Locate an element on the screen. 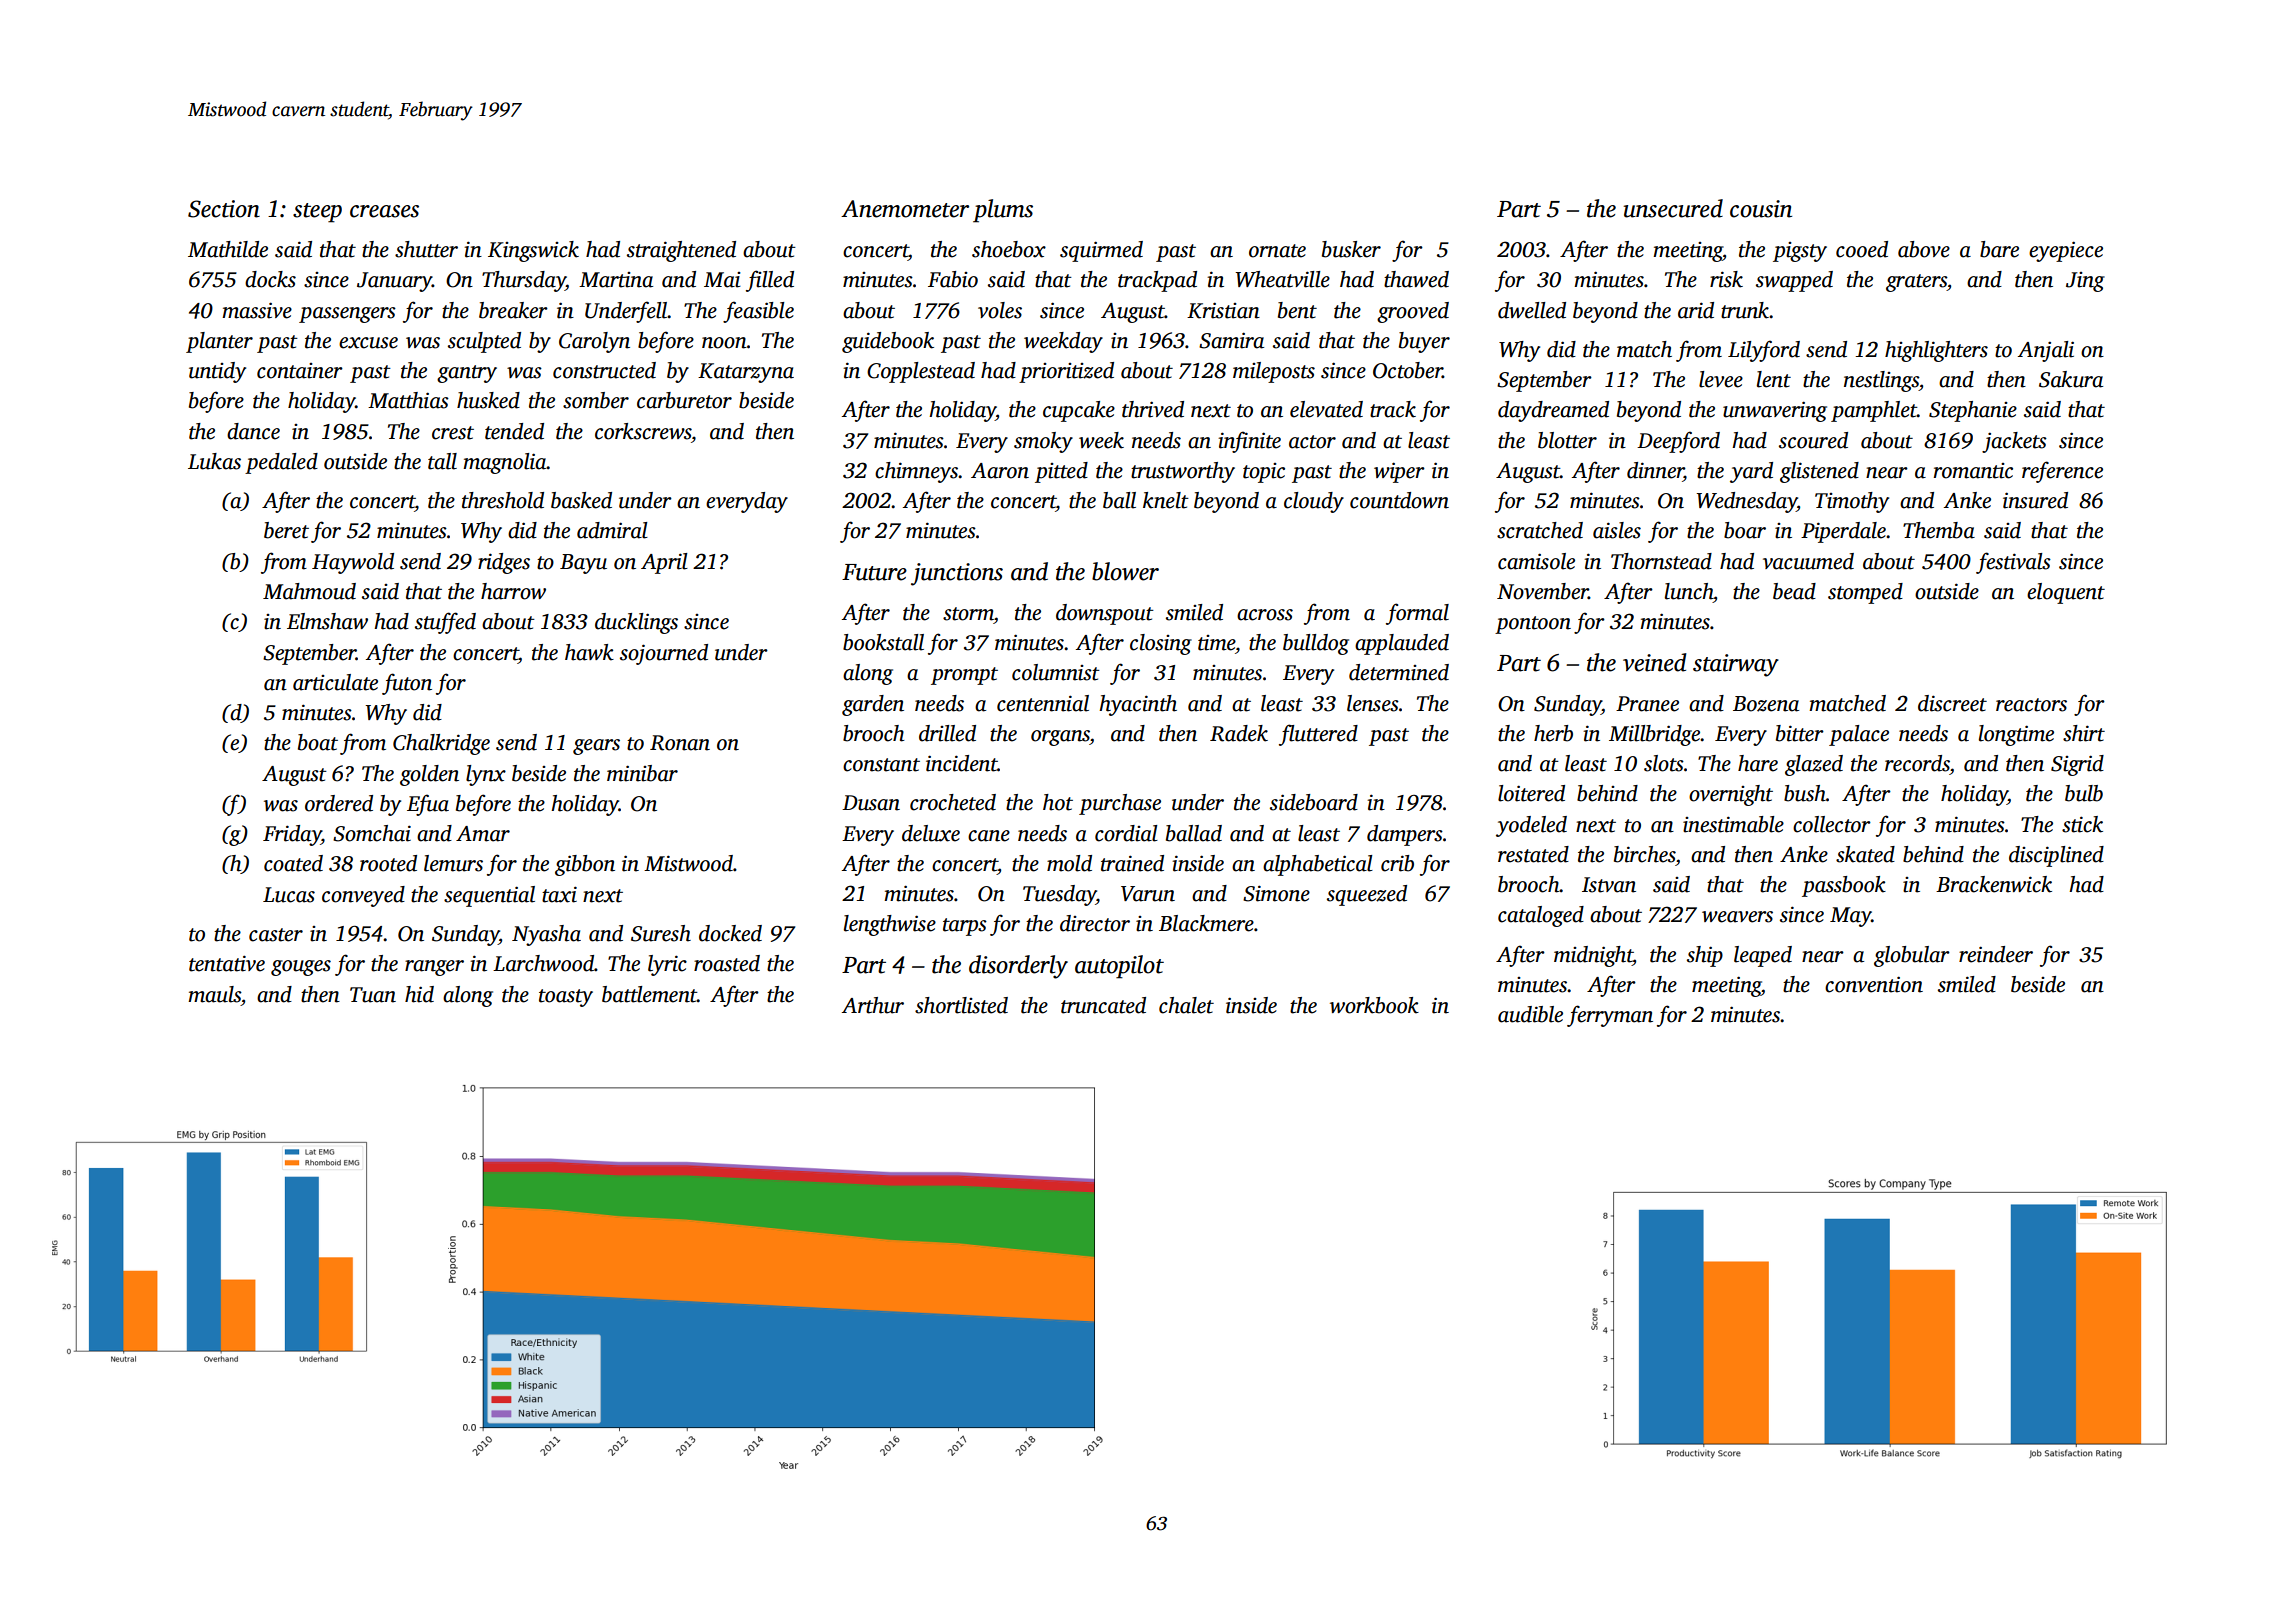  festivals is located at coordinates (2013, 563).
